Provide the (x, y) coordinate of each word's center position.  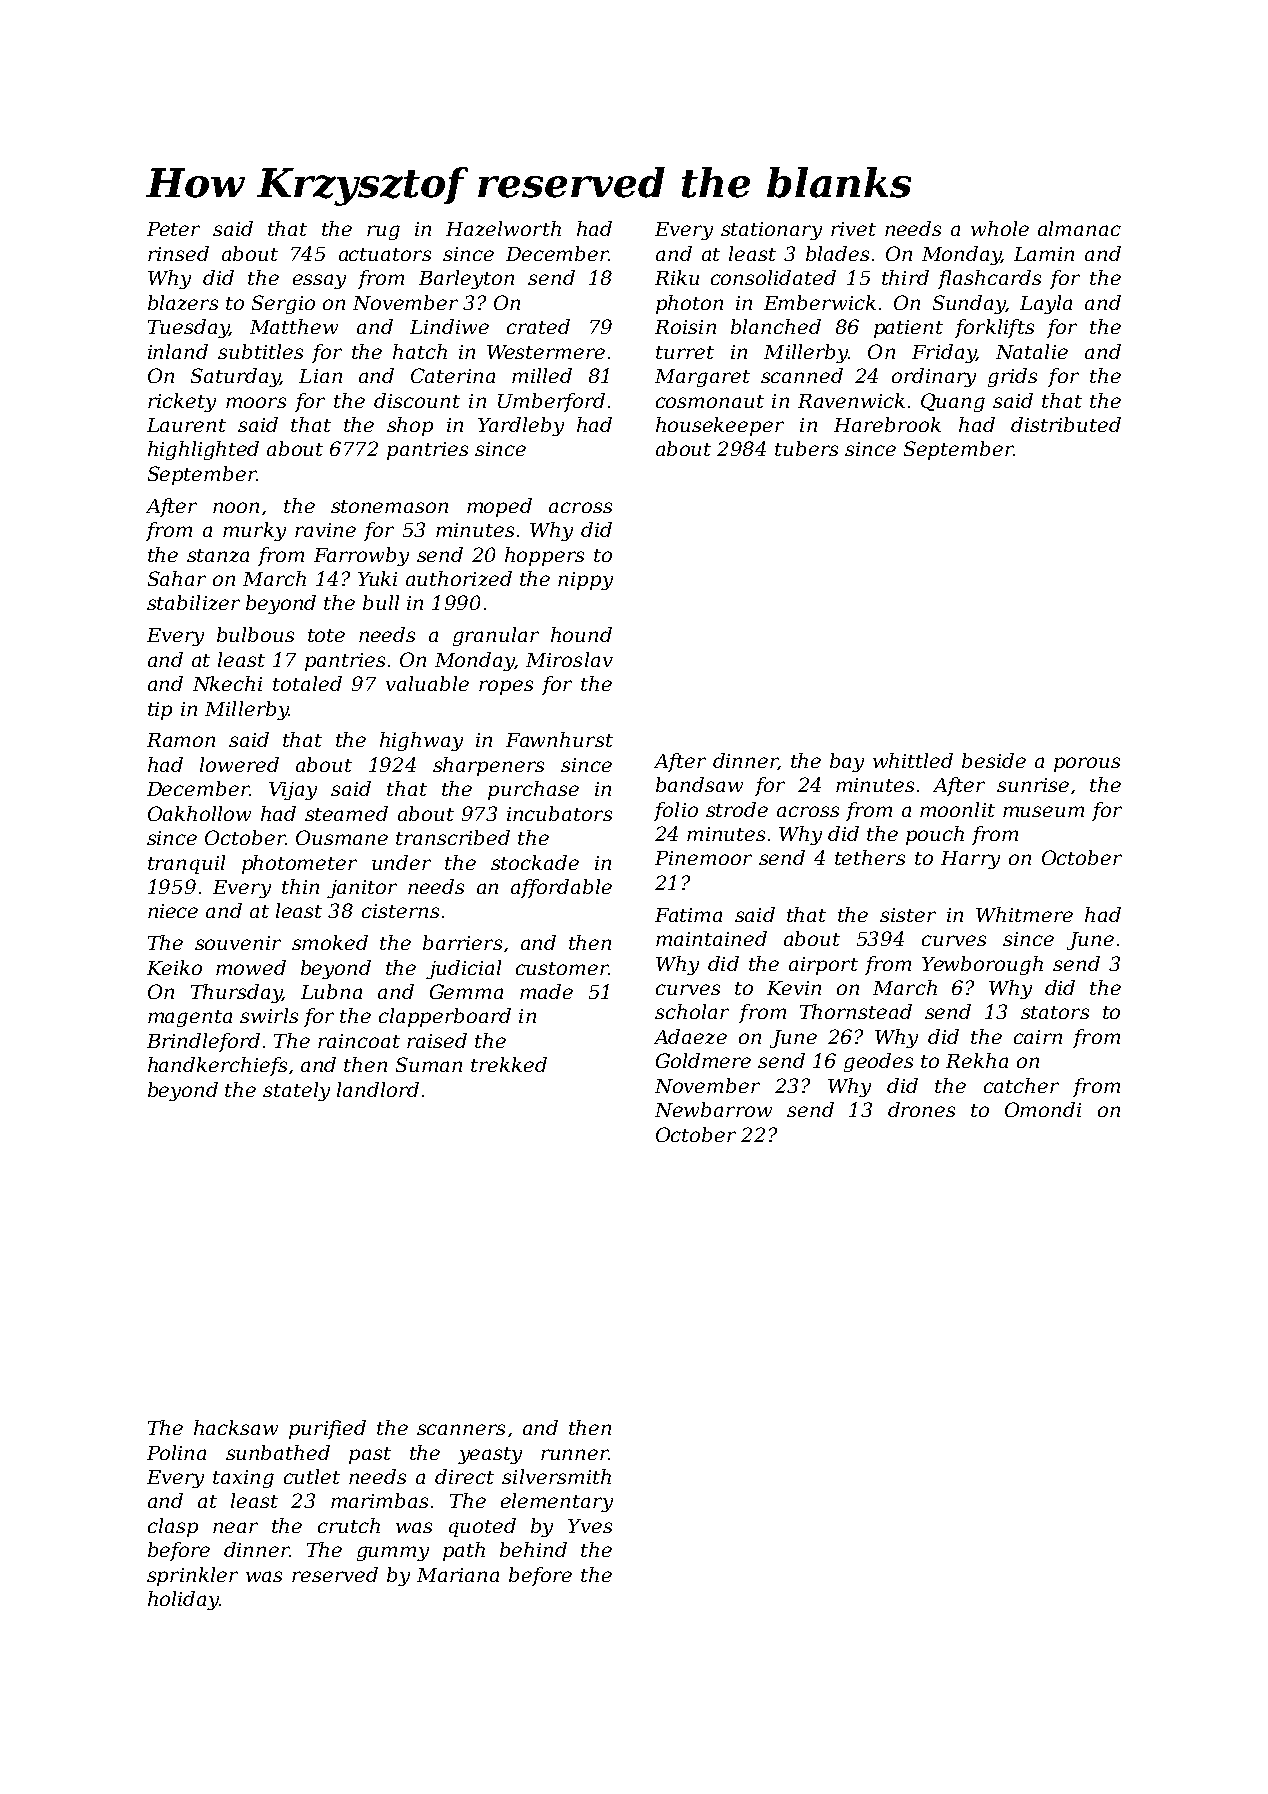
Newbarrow (713, 1109)
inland (178, 351)
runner (575, 1454)
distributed (1066, 424)
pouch (935, 835)
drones (921, 1109)
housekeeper (720, 426)
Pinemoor (703, 858)
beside (994, 760)
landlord (378, 1089)
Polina (176, 1452)
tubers (806, 448)
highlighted (203, 450)
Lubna (331, 991)
